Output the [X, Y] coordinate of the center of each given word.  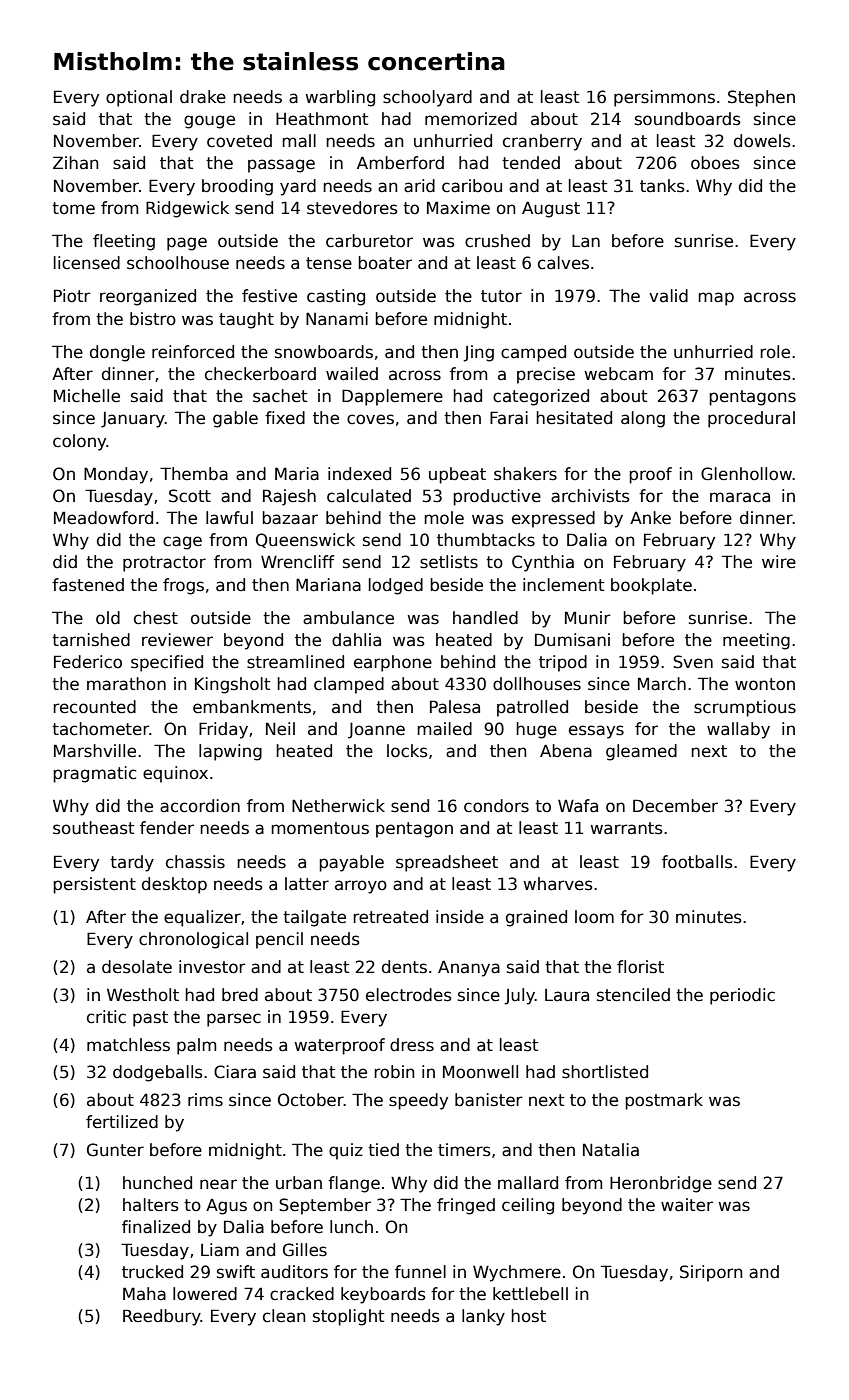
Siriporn [711, 1273]
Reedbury [162, 1317]
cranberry [542, 142]
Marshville [95, 751]
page [187, 244]
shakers [525, 474]
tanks [662, 186]
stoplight [348, 1317]
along [643, 419]
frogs [183, 586]
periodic [742, 996]
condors [496, 806]
